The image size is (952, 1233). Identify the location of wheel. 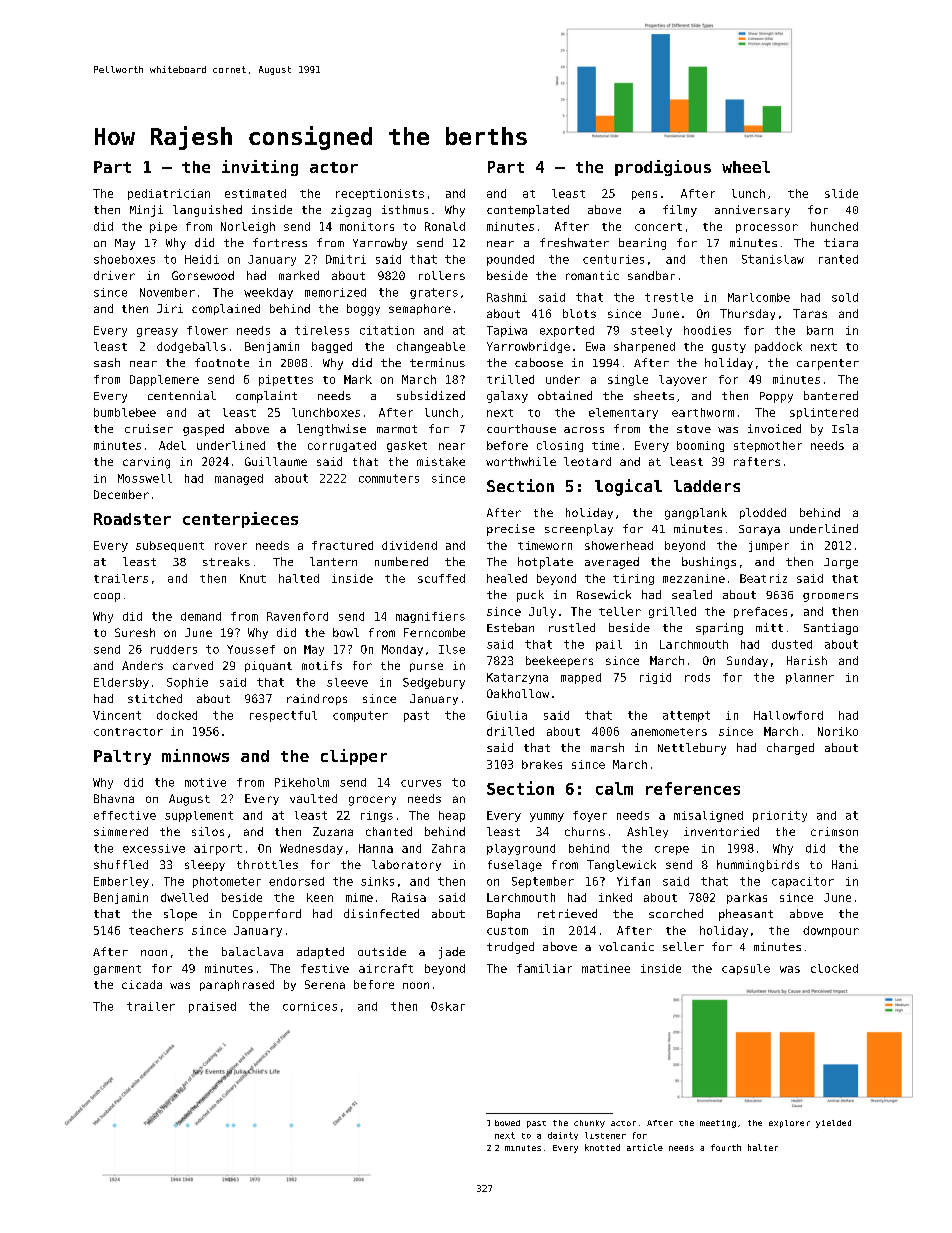
(746, 167).
